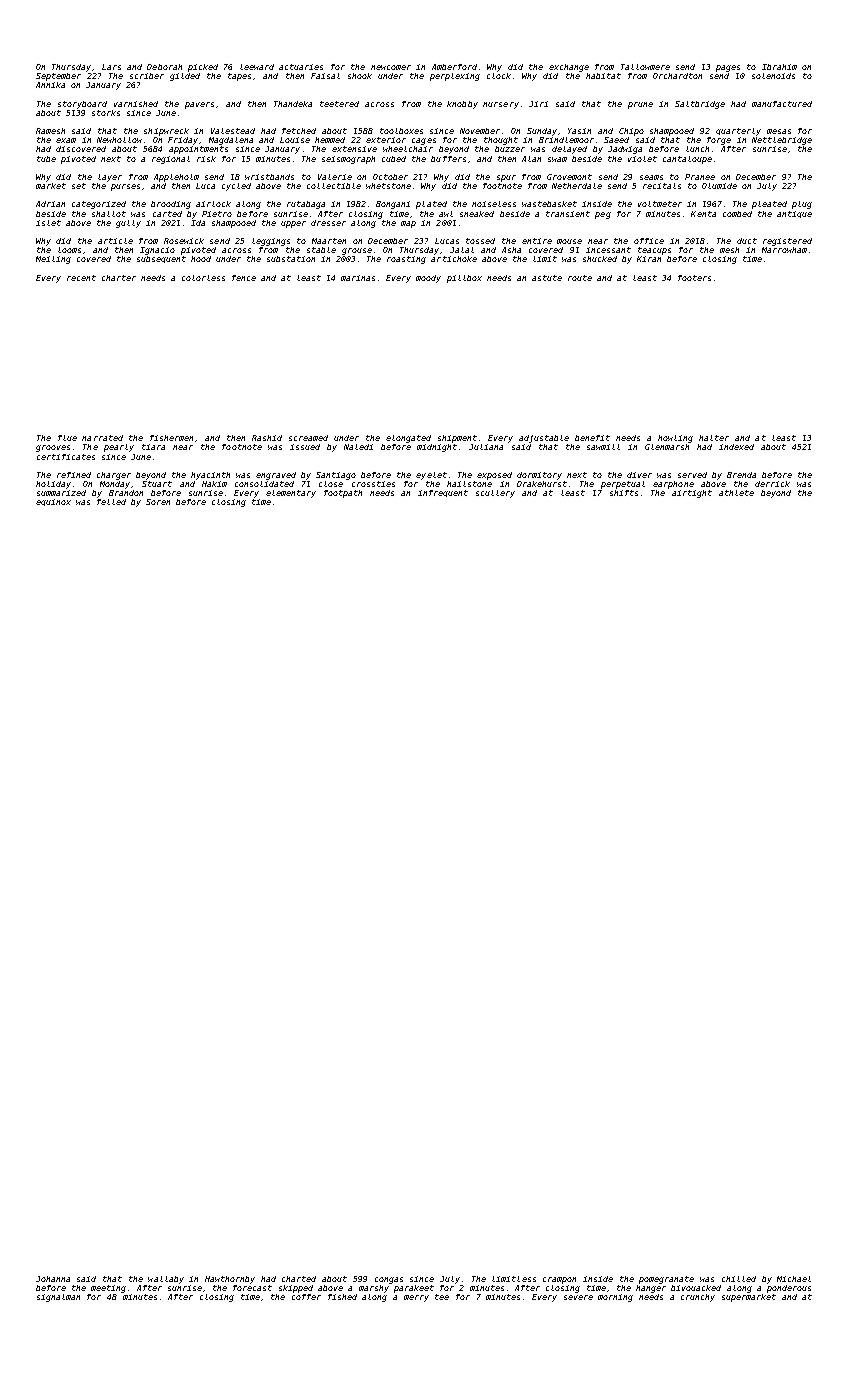 The image size is (849, 1400). Describe the element at coordinates (539, 476) in the page. I see `dormitory` at that location.
